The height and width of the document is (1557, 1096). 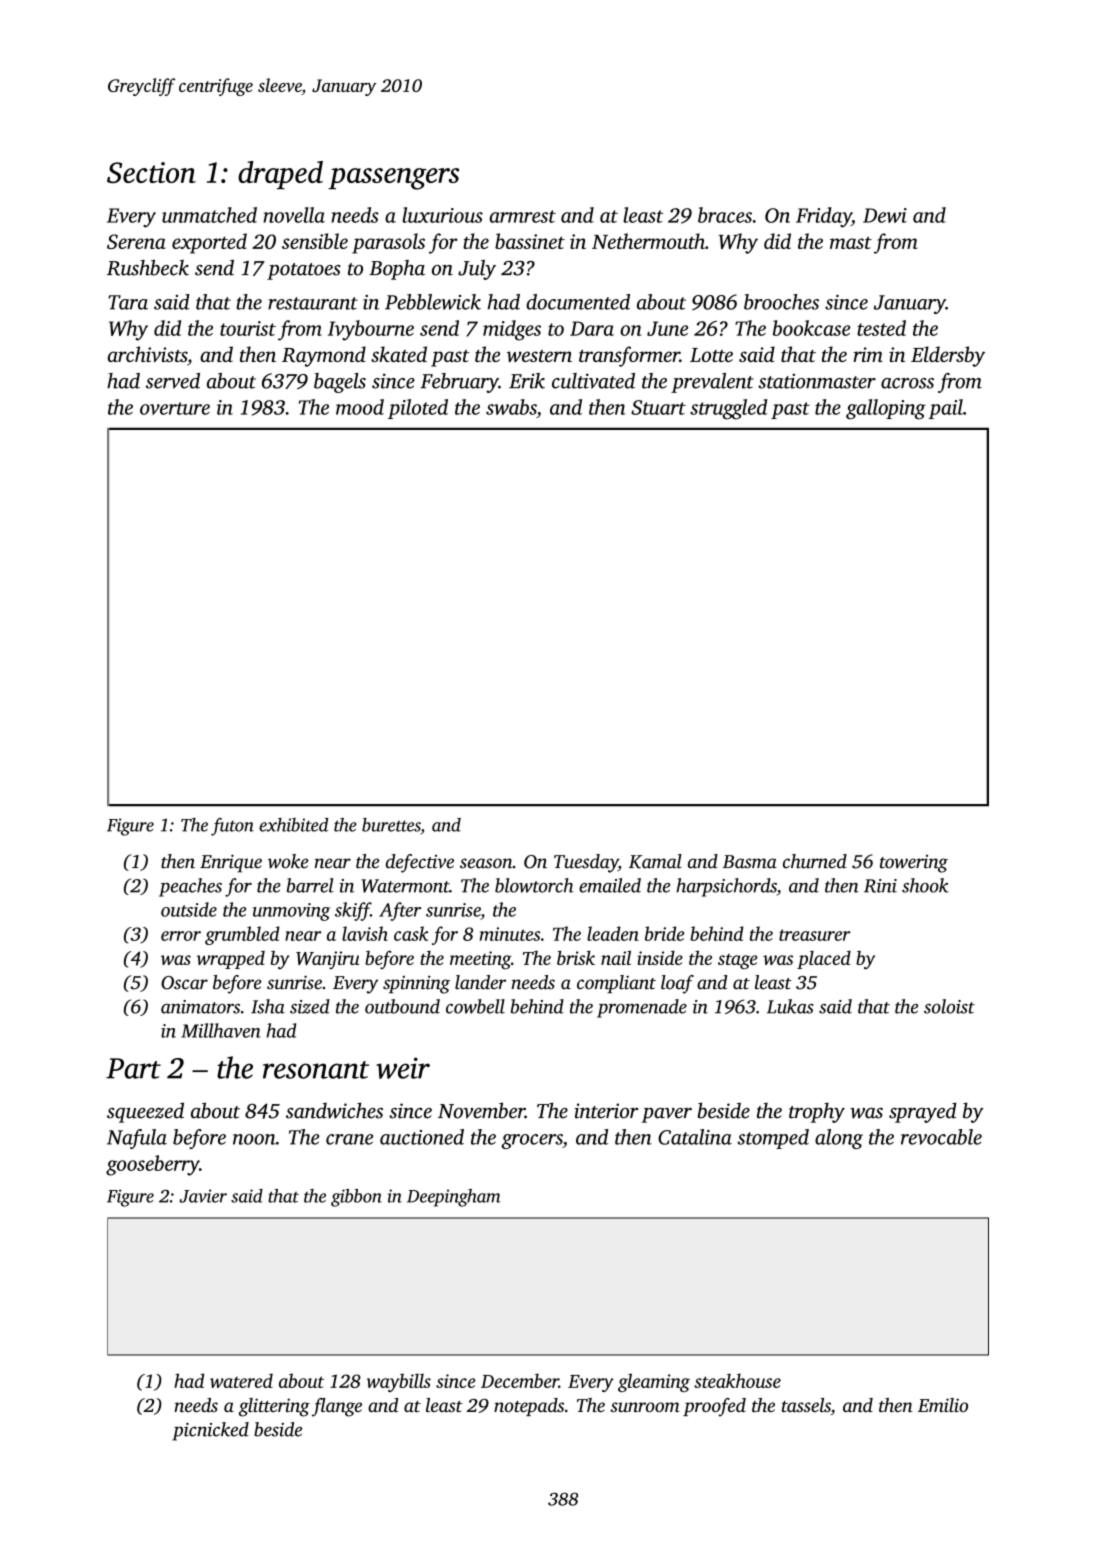 What do you see at coordinates (313, 303) in the document?
I see `restaurant` at bounding box center [313, 303].
